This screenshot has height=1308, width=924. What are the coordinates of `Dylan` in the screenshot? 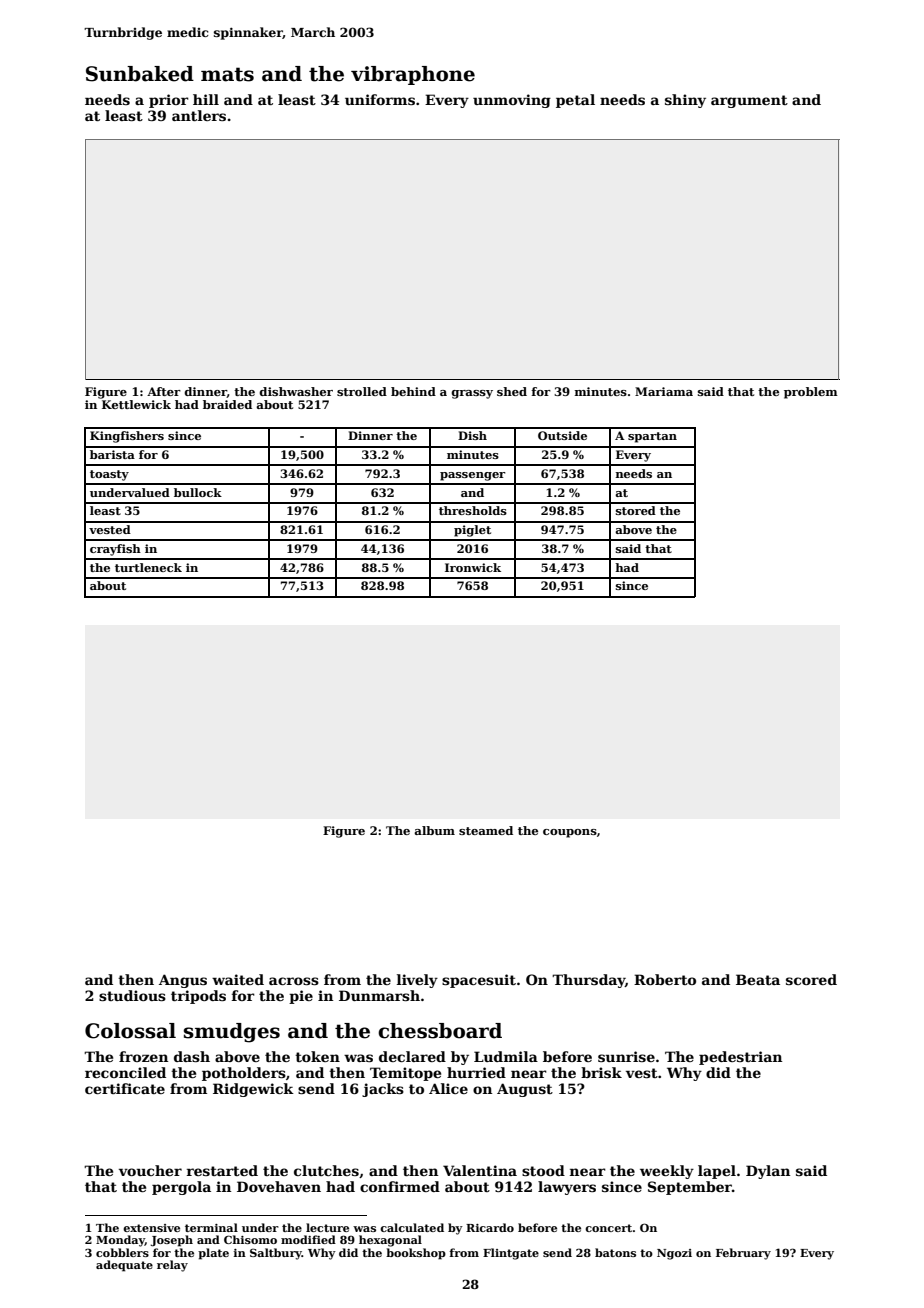 It's located at (768, 1172).
